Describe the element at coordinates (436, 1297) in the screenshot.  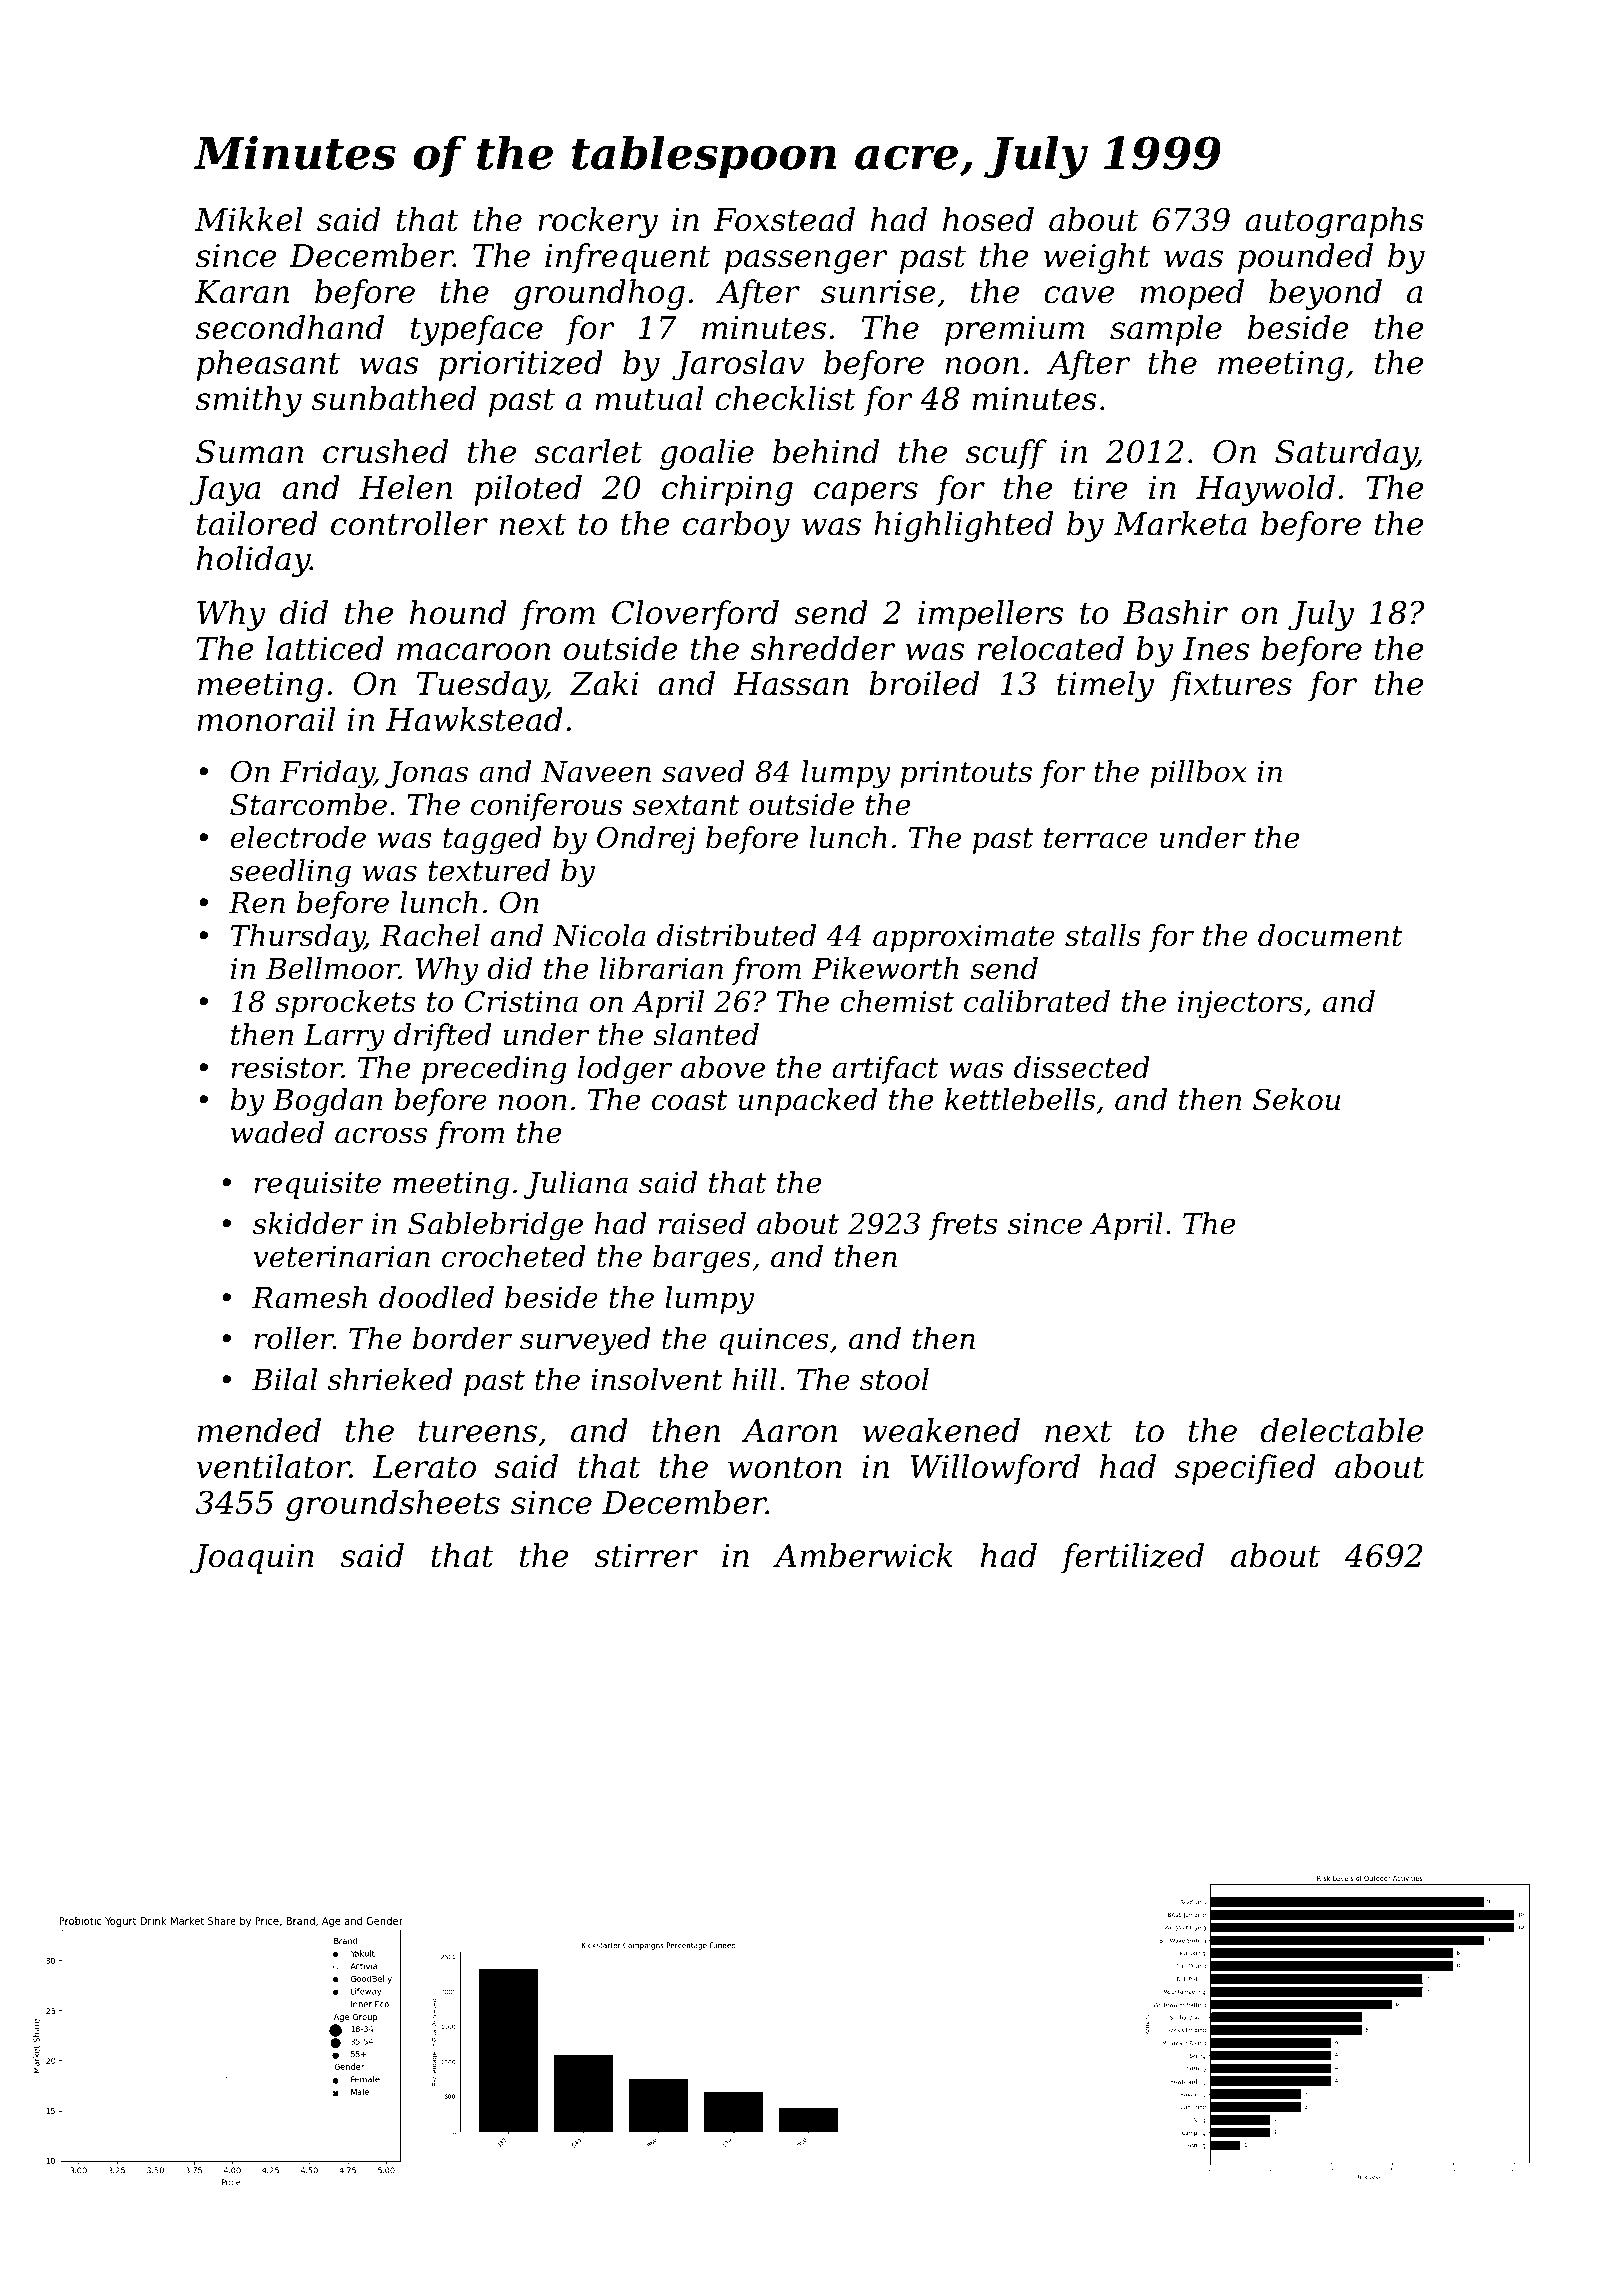
I see `doodled` at that location.
